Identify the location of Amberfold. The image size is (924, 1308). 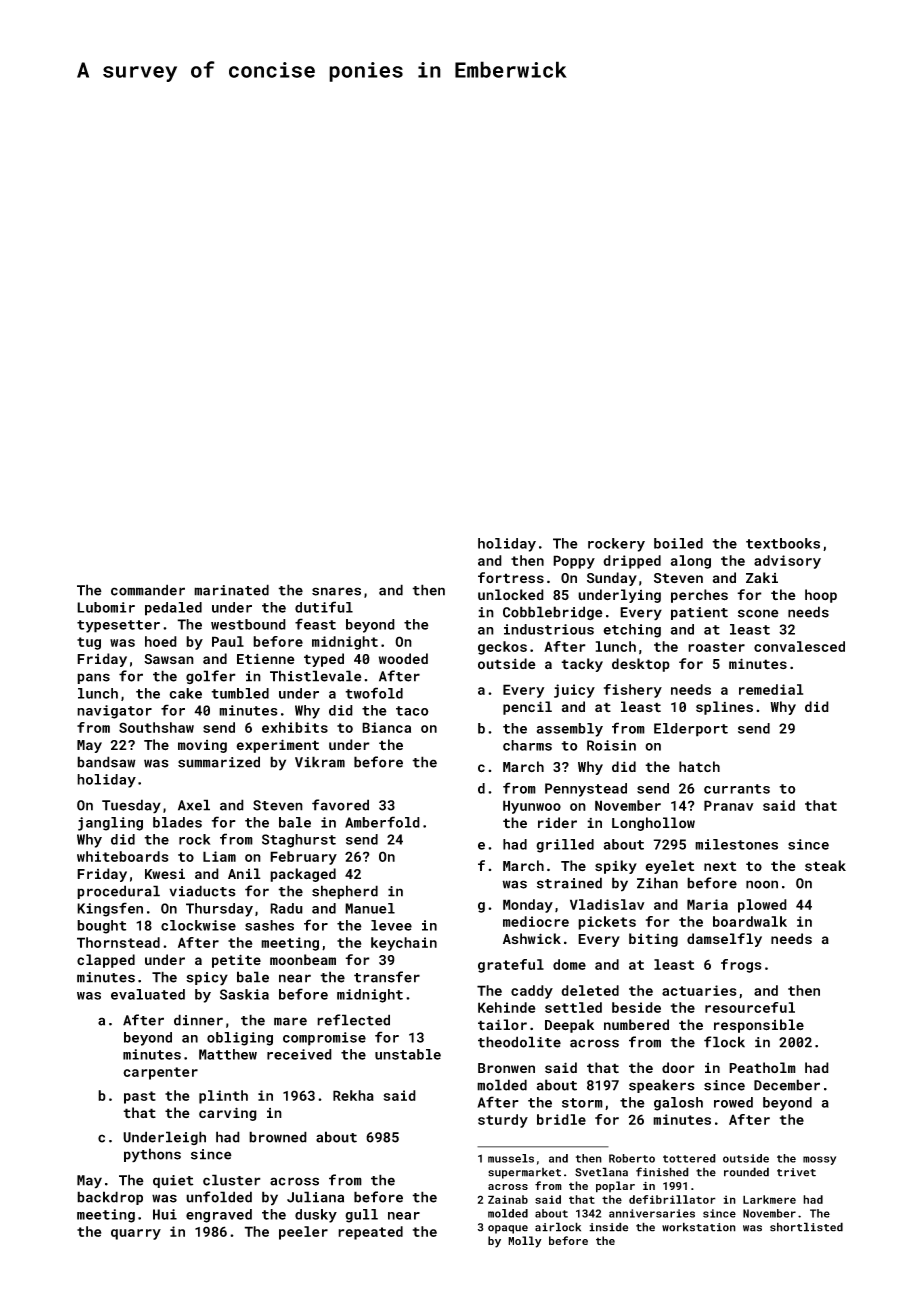
(382, 822).
